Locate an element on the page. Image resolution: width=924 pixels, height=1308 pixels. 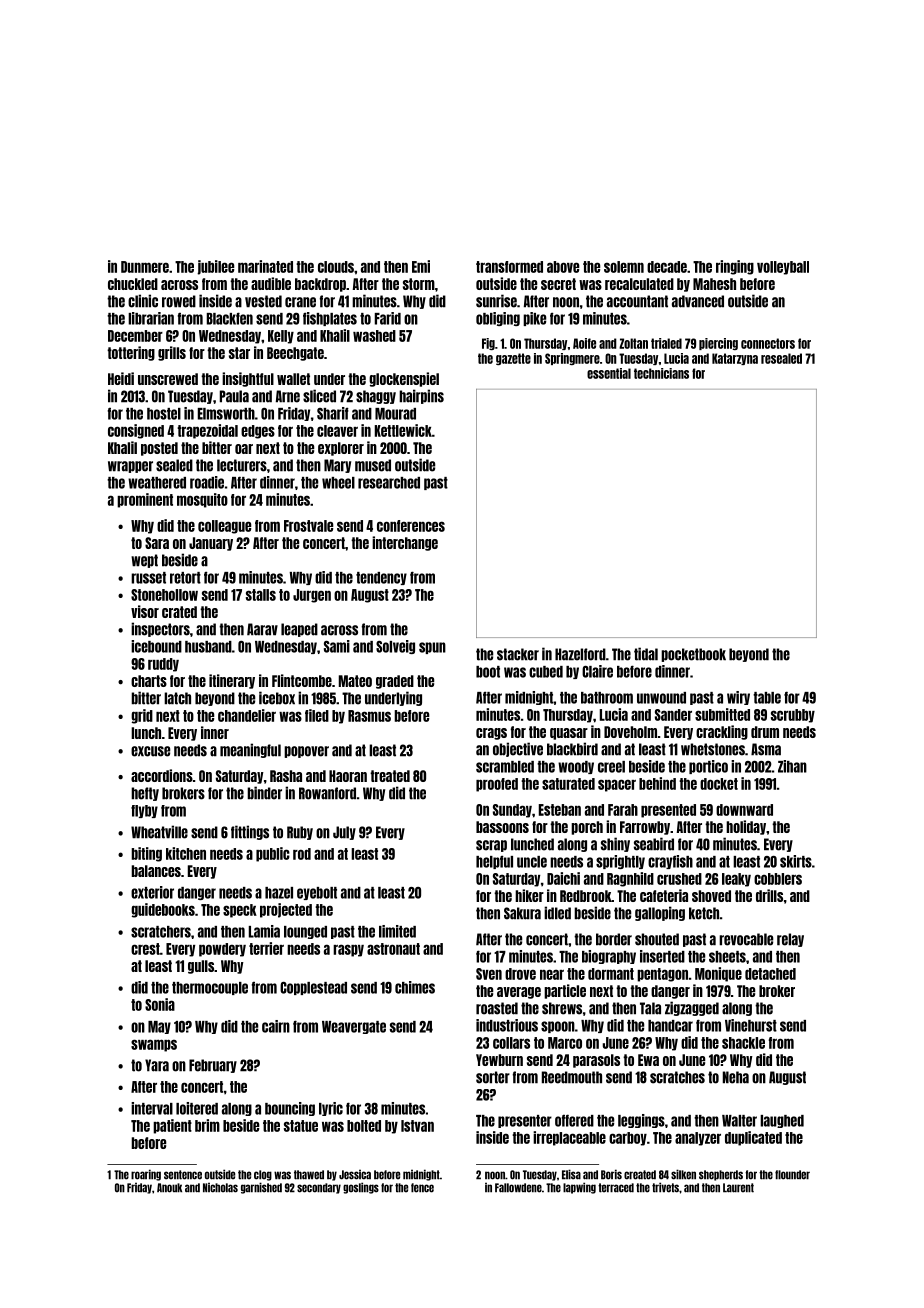
Anouk is located at coordinates (169, 1188).
